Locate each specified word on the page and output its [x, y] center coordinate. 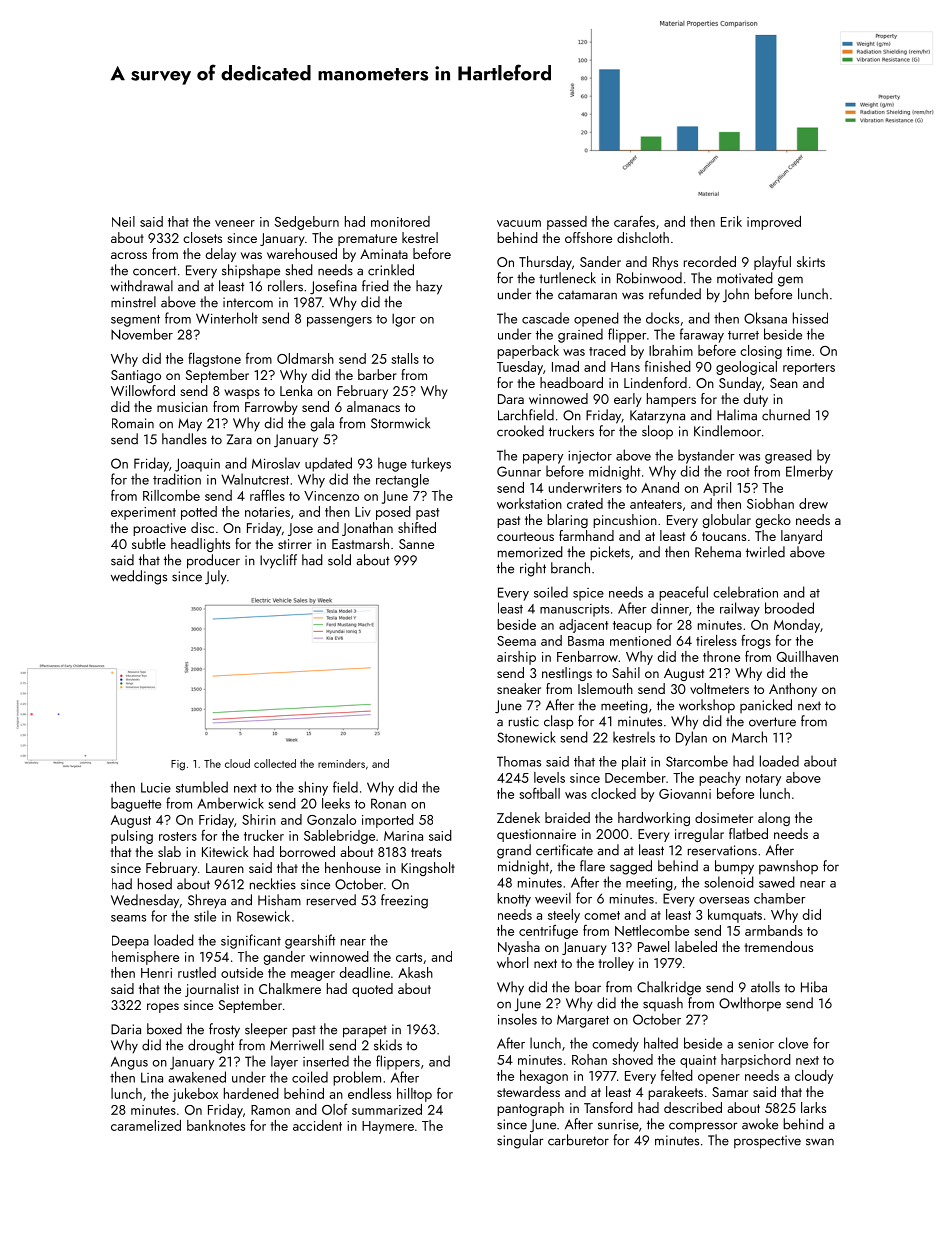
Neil [123, 221]
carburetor [578, 1140]
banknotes [216, 1125]
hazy [429, 287]
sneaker [519, 688]
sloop [657, 432]
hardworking [654, 819]
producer [213, 561]
